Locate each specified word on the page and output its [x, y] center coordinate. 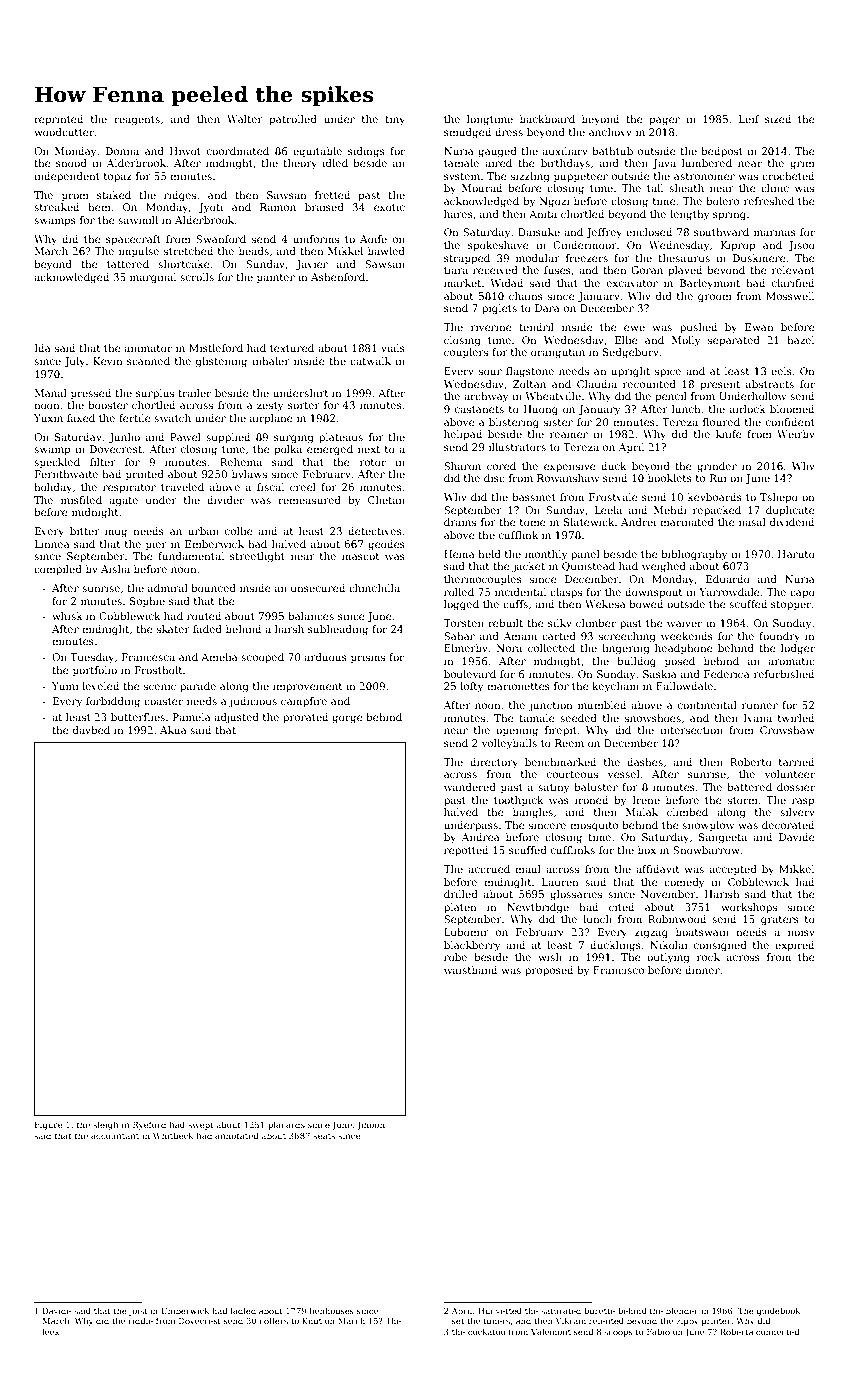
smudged [467, 133]
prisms [368, 658]
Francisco [618, 970]
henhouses [332, 1310]
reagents [137, 121]
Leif [749, 119]
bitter [85, 531]
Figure [48, 1125]
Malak [642, 812]
